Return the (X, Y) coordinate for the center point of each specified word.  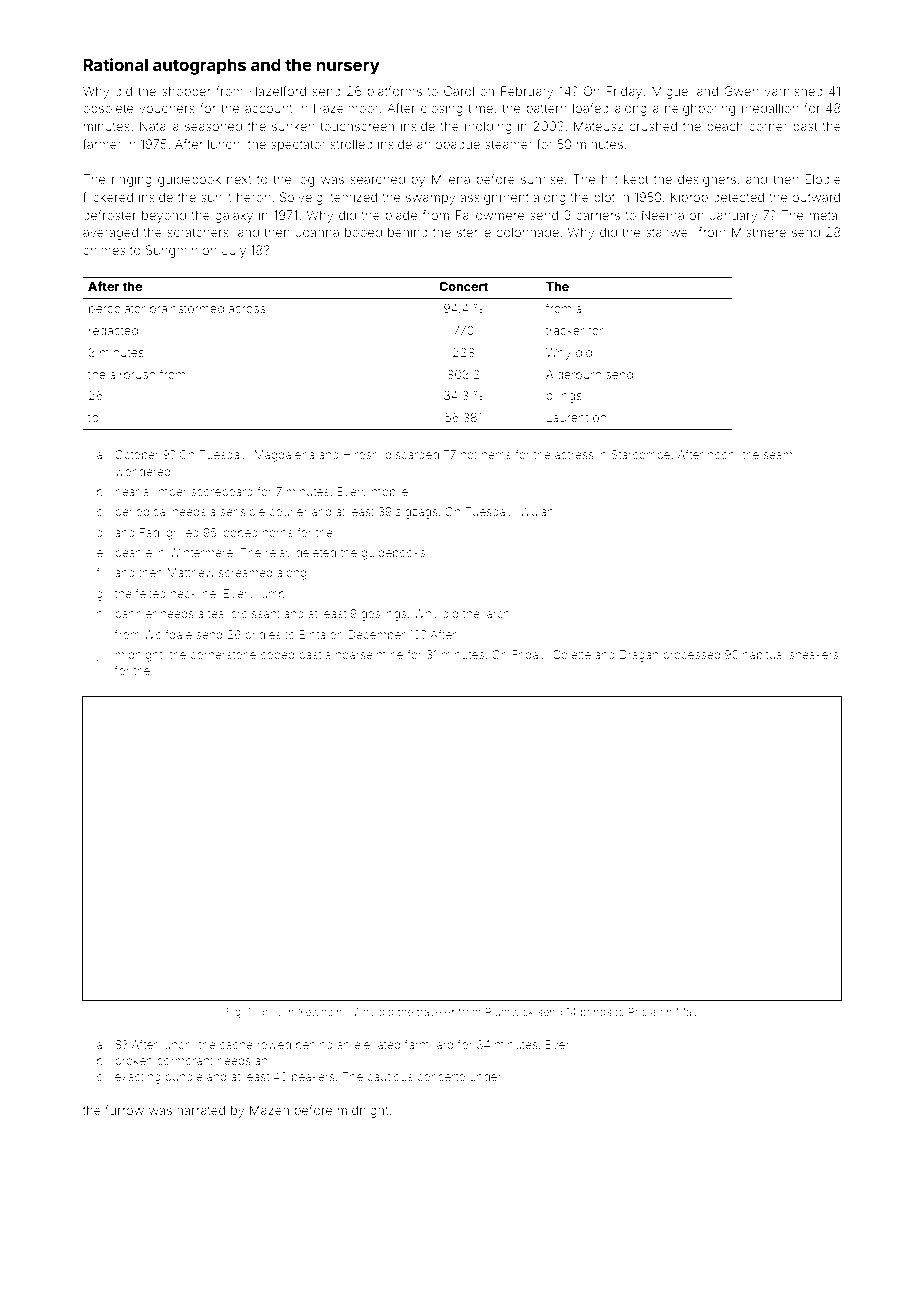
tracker (565, 330)
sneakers (813, 654)
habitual (764, 654)
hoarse (354, 654)
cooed (277, 654)
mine (390, 654)
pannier (135, 614)
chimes (104, 250)
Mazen (269, 1110)
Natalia (159, 126)
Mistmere (759, 232)
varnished (793, 91)
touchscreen (357, 126)
